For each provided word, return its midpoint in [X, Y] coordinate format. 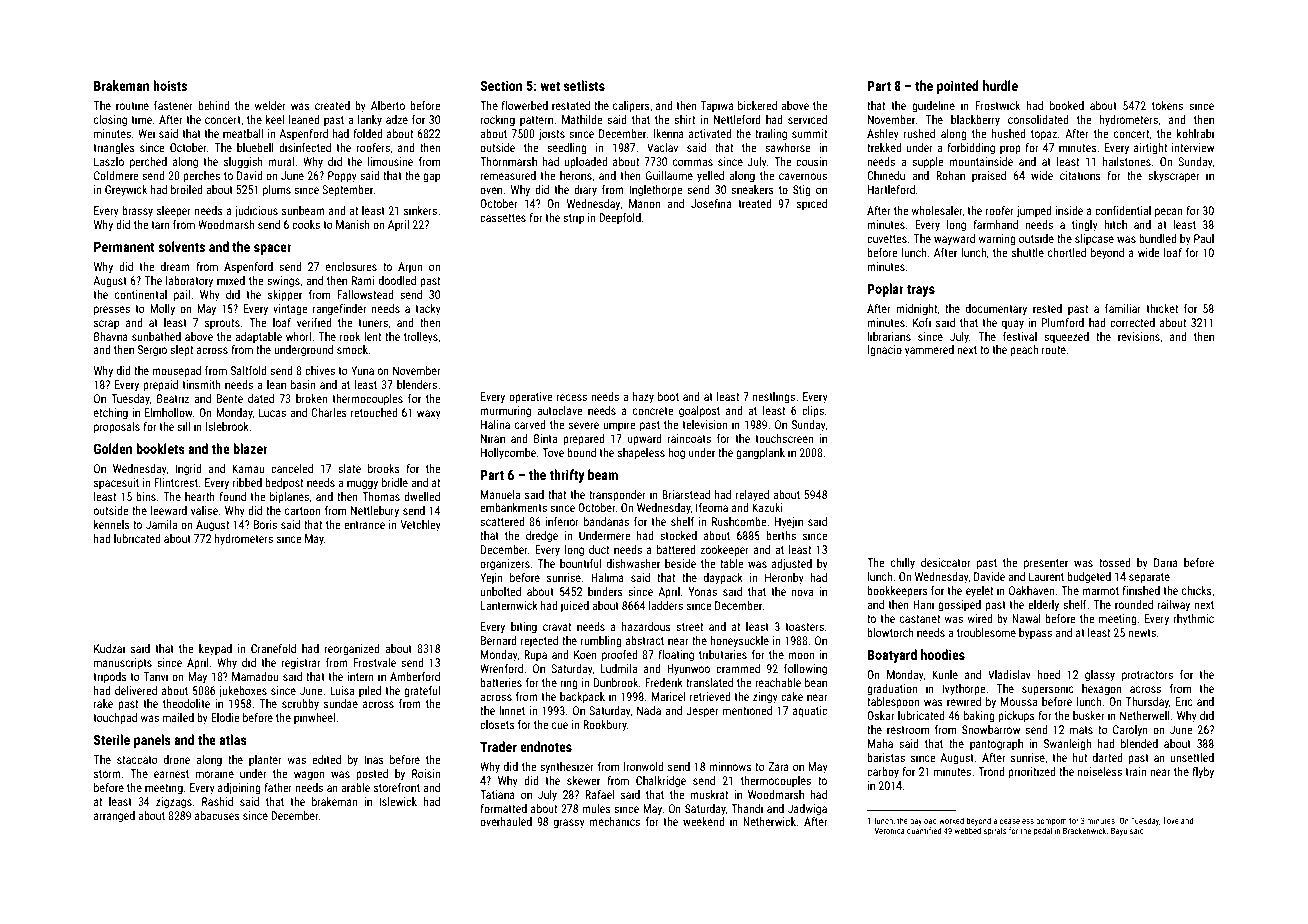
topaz [1044, 135]
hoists [170, 85]
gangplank [760, 454]
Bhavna [111, 336]
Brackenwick [1084, 830]
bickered [757, 105]
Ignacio [885, 351]
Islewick [398, 801]
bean [816, 682]
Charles [329, 412]
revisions [1139, 336]
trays [921, 291]
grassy [569, 824]
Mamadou [255, 676]
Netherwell [1145, 715]
